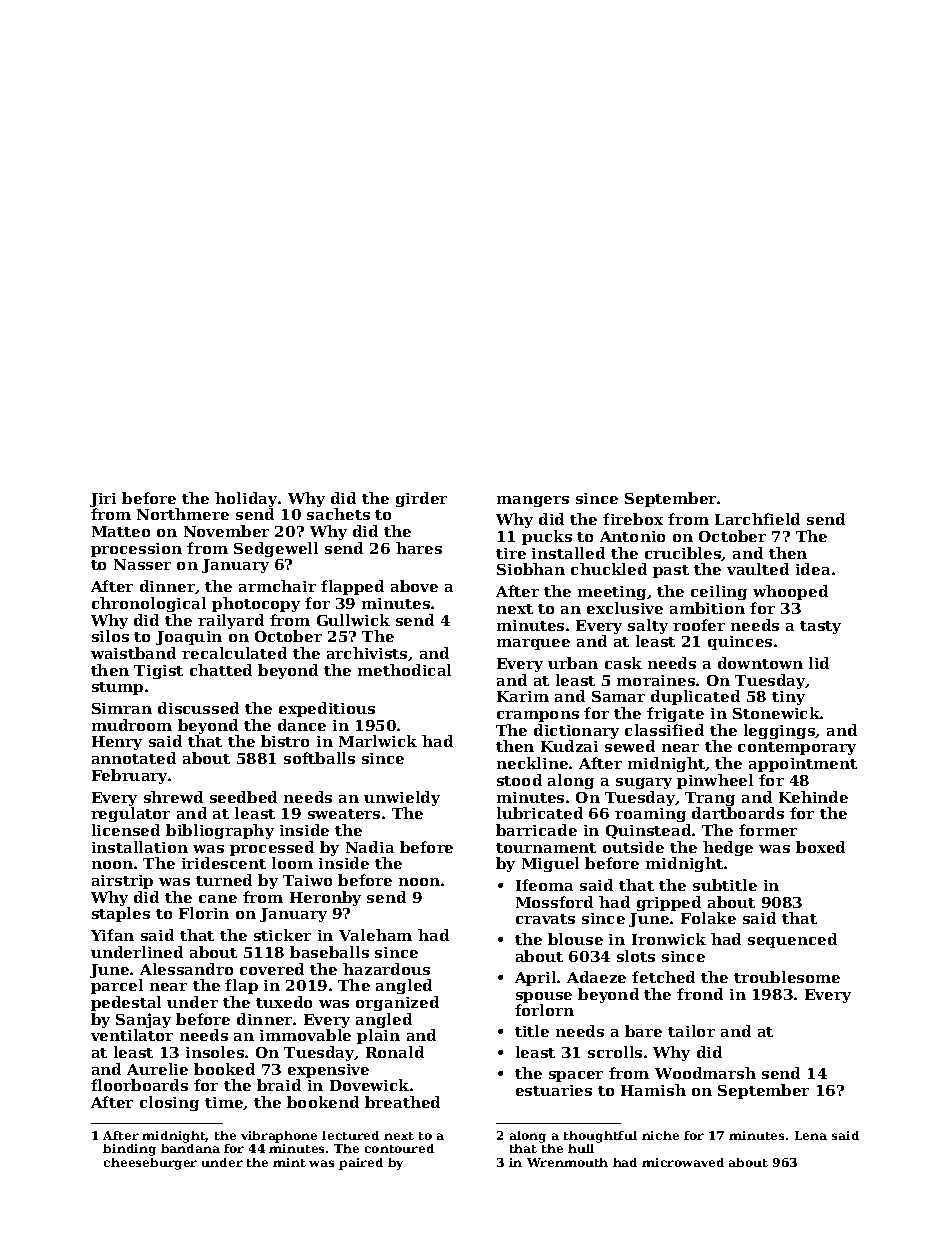  What do you see at coordinates (143, 1020) in the image?
I see `Sanjay` at bounding box center [143, 1020].
